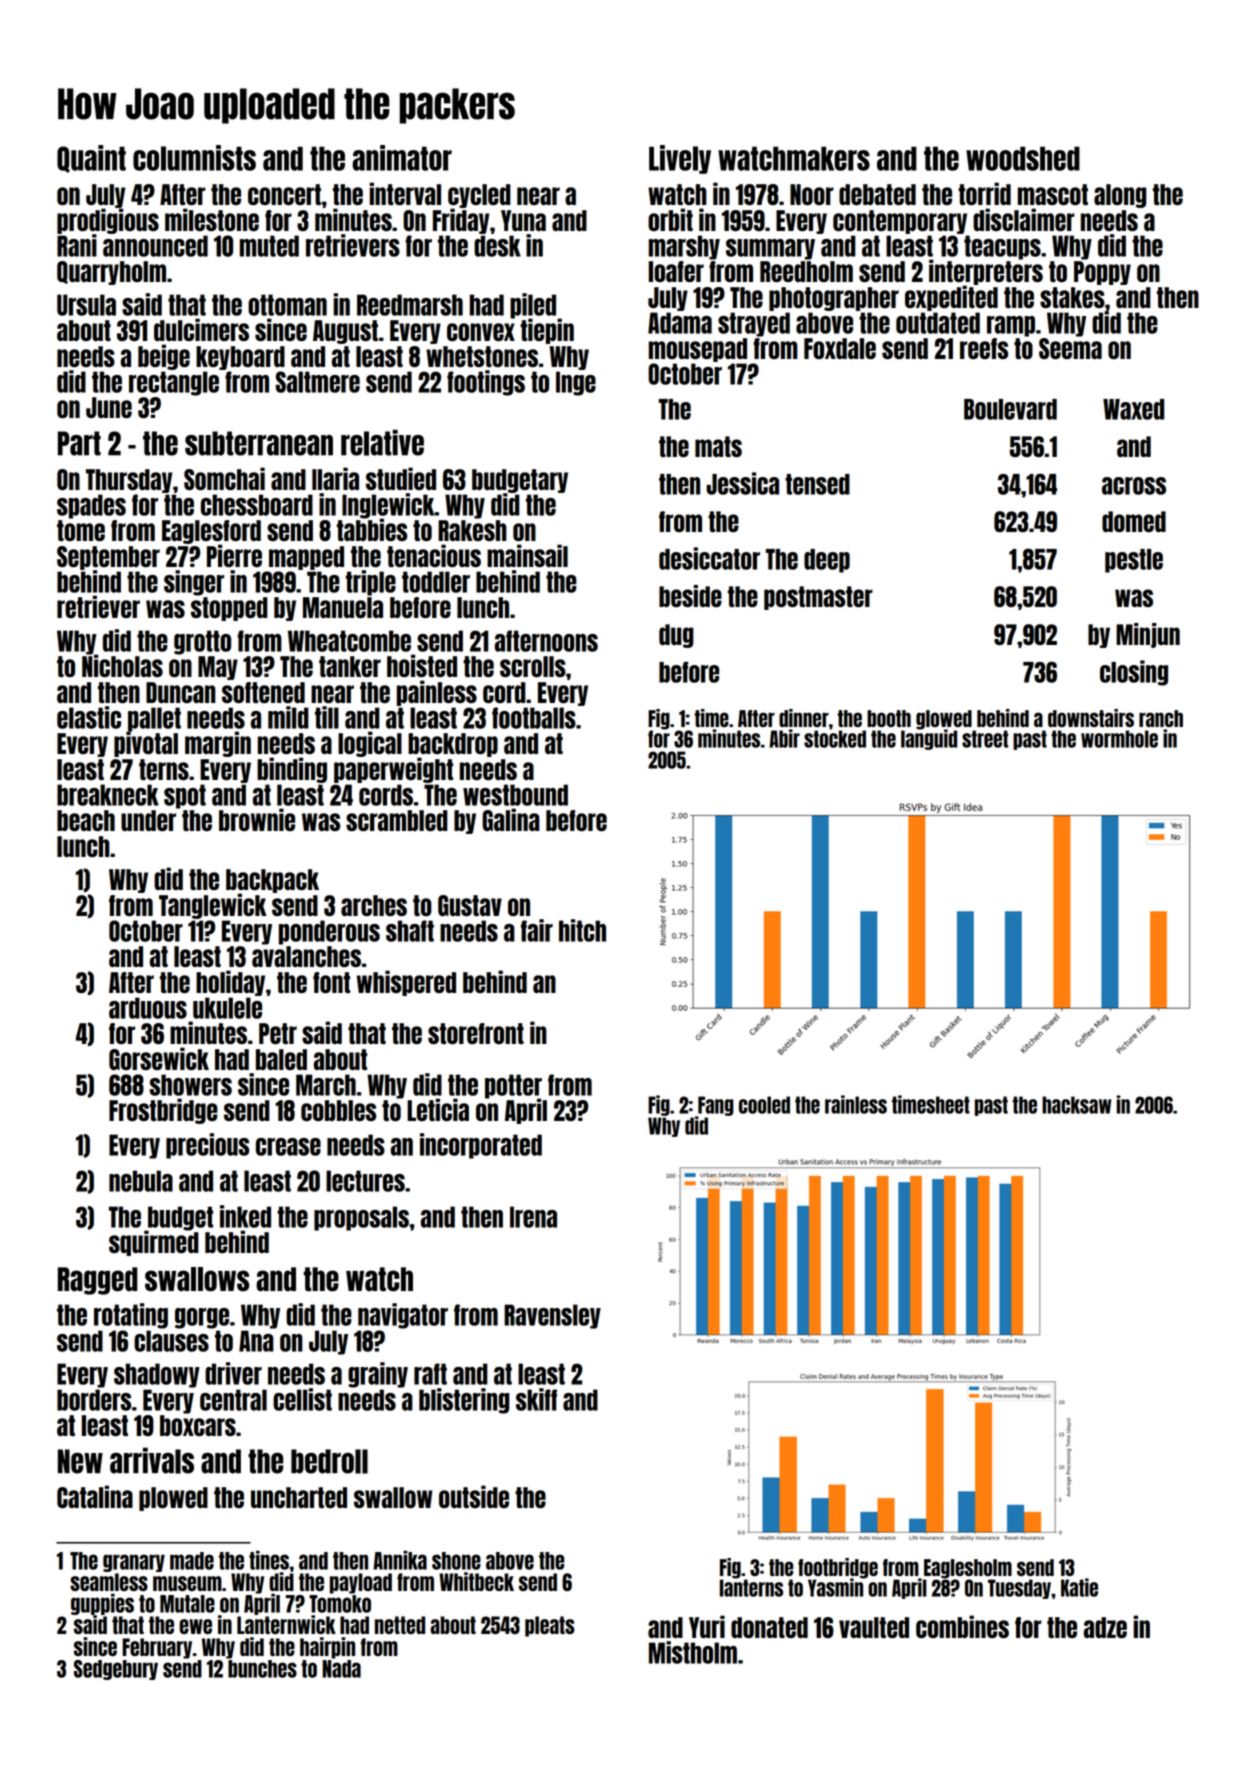 The image size is (1257, 1778). I want to click on Mistholm, so click(693, 1652).
